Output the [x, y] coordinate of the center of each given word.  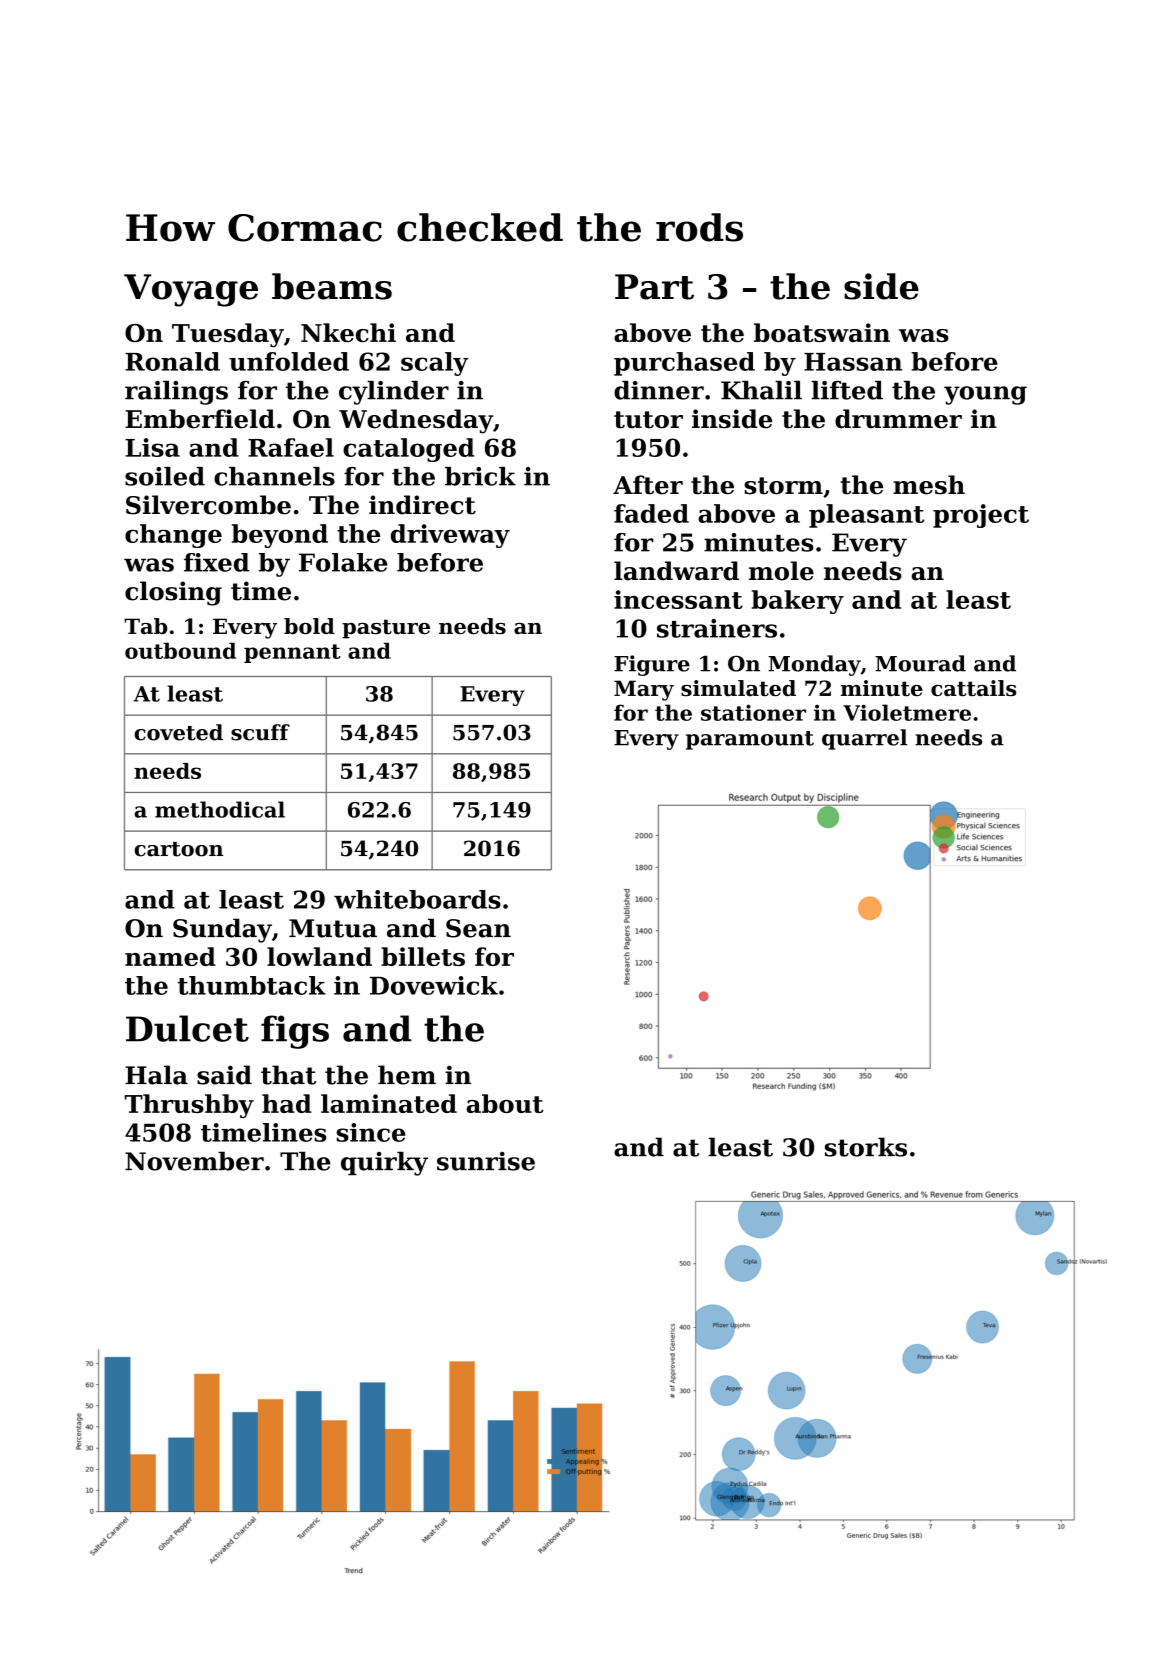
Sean [478, 928]
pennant [292, 653]
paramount [750, 740]
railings [176, 393]
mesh [929, 485]
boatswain [822, 332]
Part [654, 287]
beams [332, 286]
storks [866, 1147]
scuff [260, 732]
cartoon [178, 849]
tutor [648, 420]
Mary [644, 690]
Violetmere [907, 712]
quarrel [864, 739]
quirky [384, 1163]
